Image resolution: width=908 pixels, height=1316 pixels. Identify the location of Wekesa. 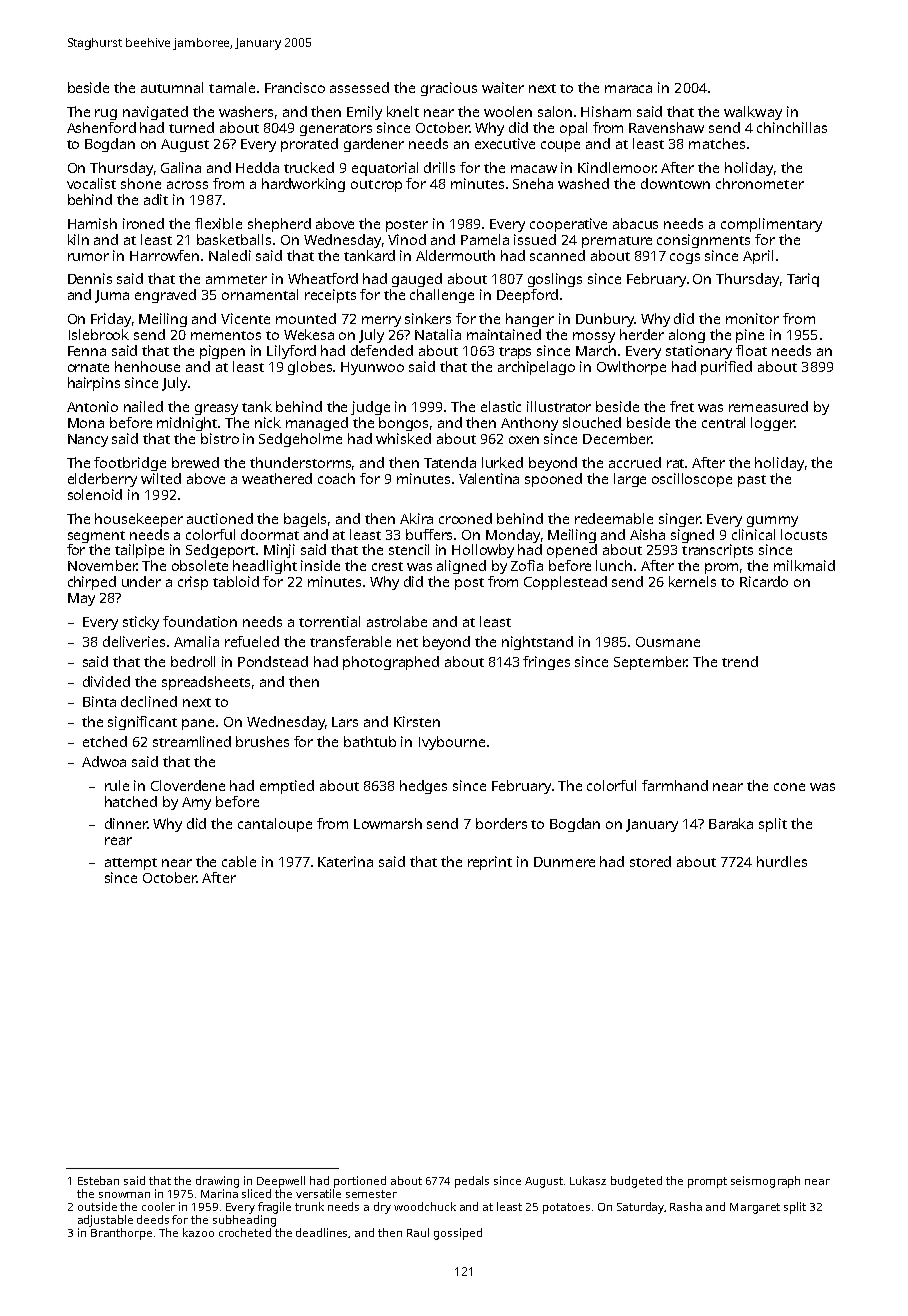
(309, 334).
